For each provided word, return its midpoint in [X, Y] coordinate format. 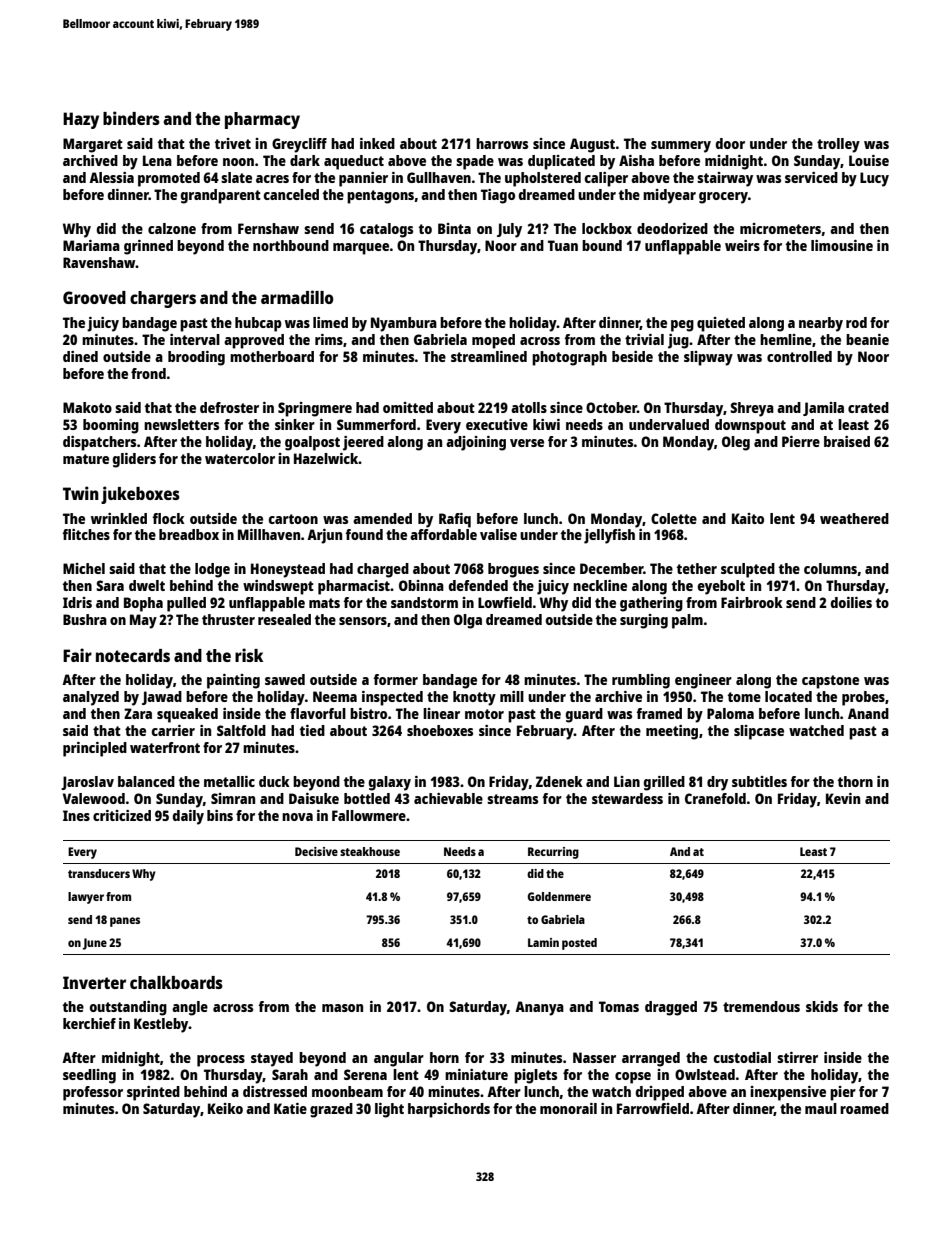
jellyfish [609, 536]
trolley [838, 145]
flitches [86, 534]
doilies [851, 602]
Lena [157, 160]
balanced [146, 781]
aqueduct [354, 162]
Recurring [553, 853]
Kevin [843, 798]
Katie [290, 1108]
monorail [568, 1108]
